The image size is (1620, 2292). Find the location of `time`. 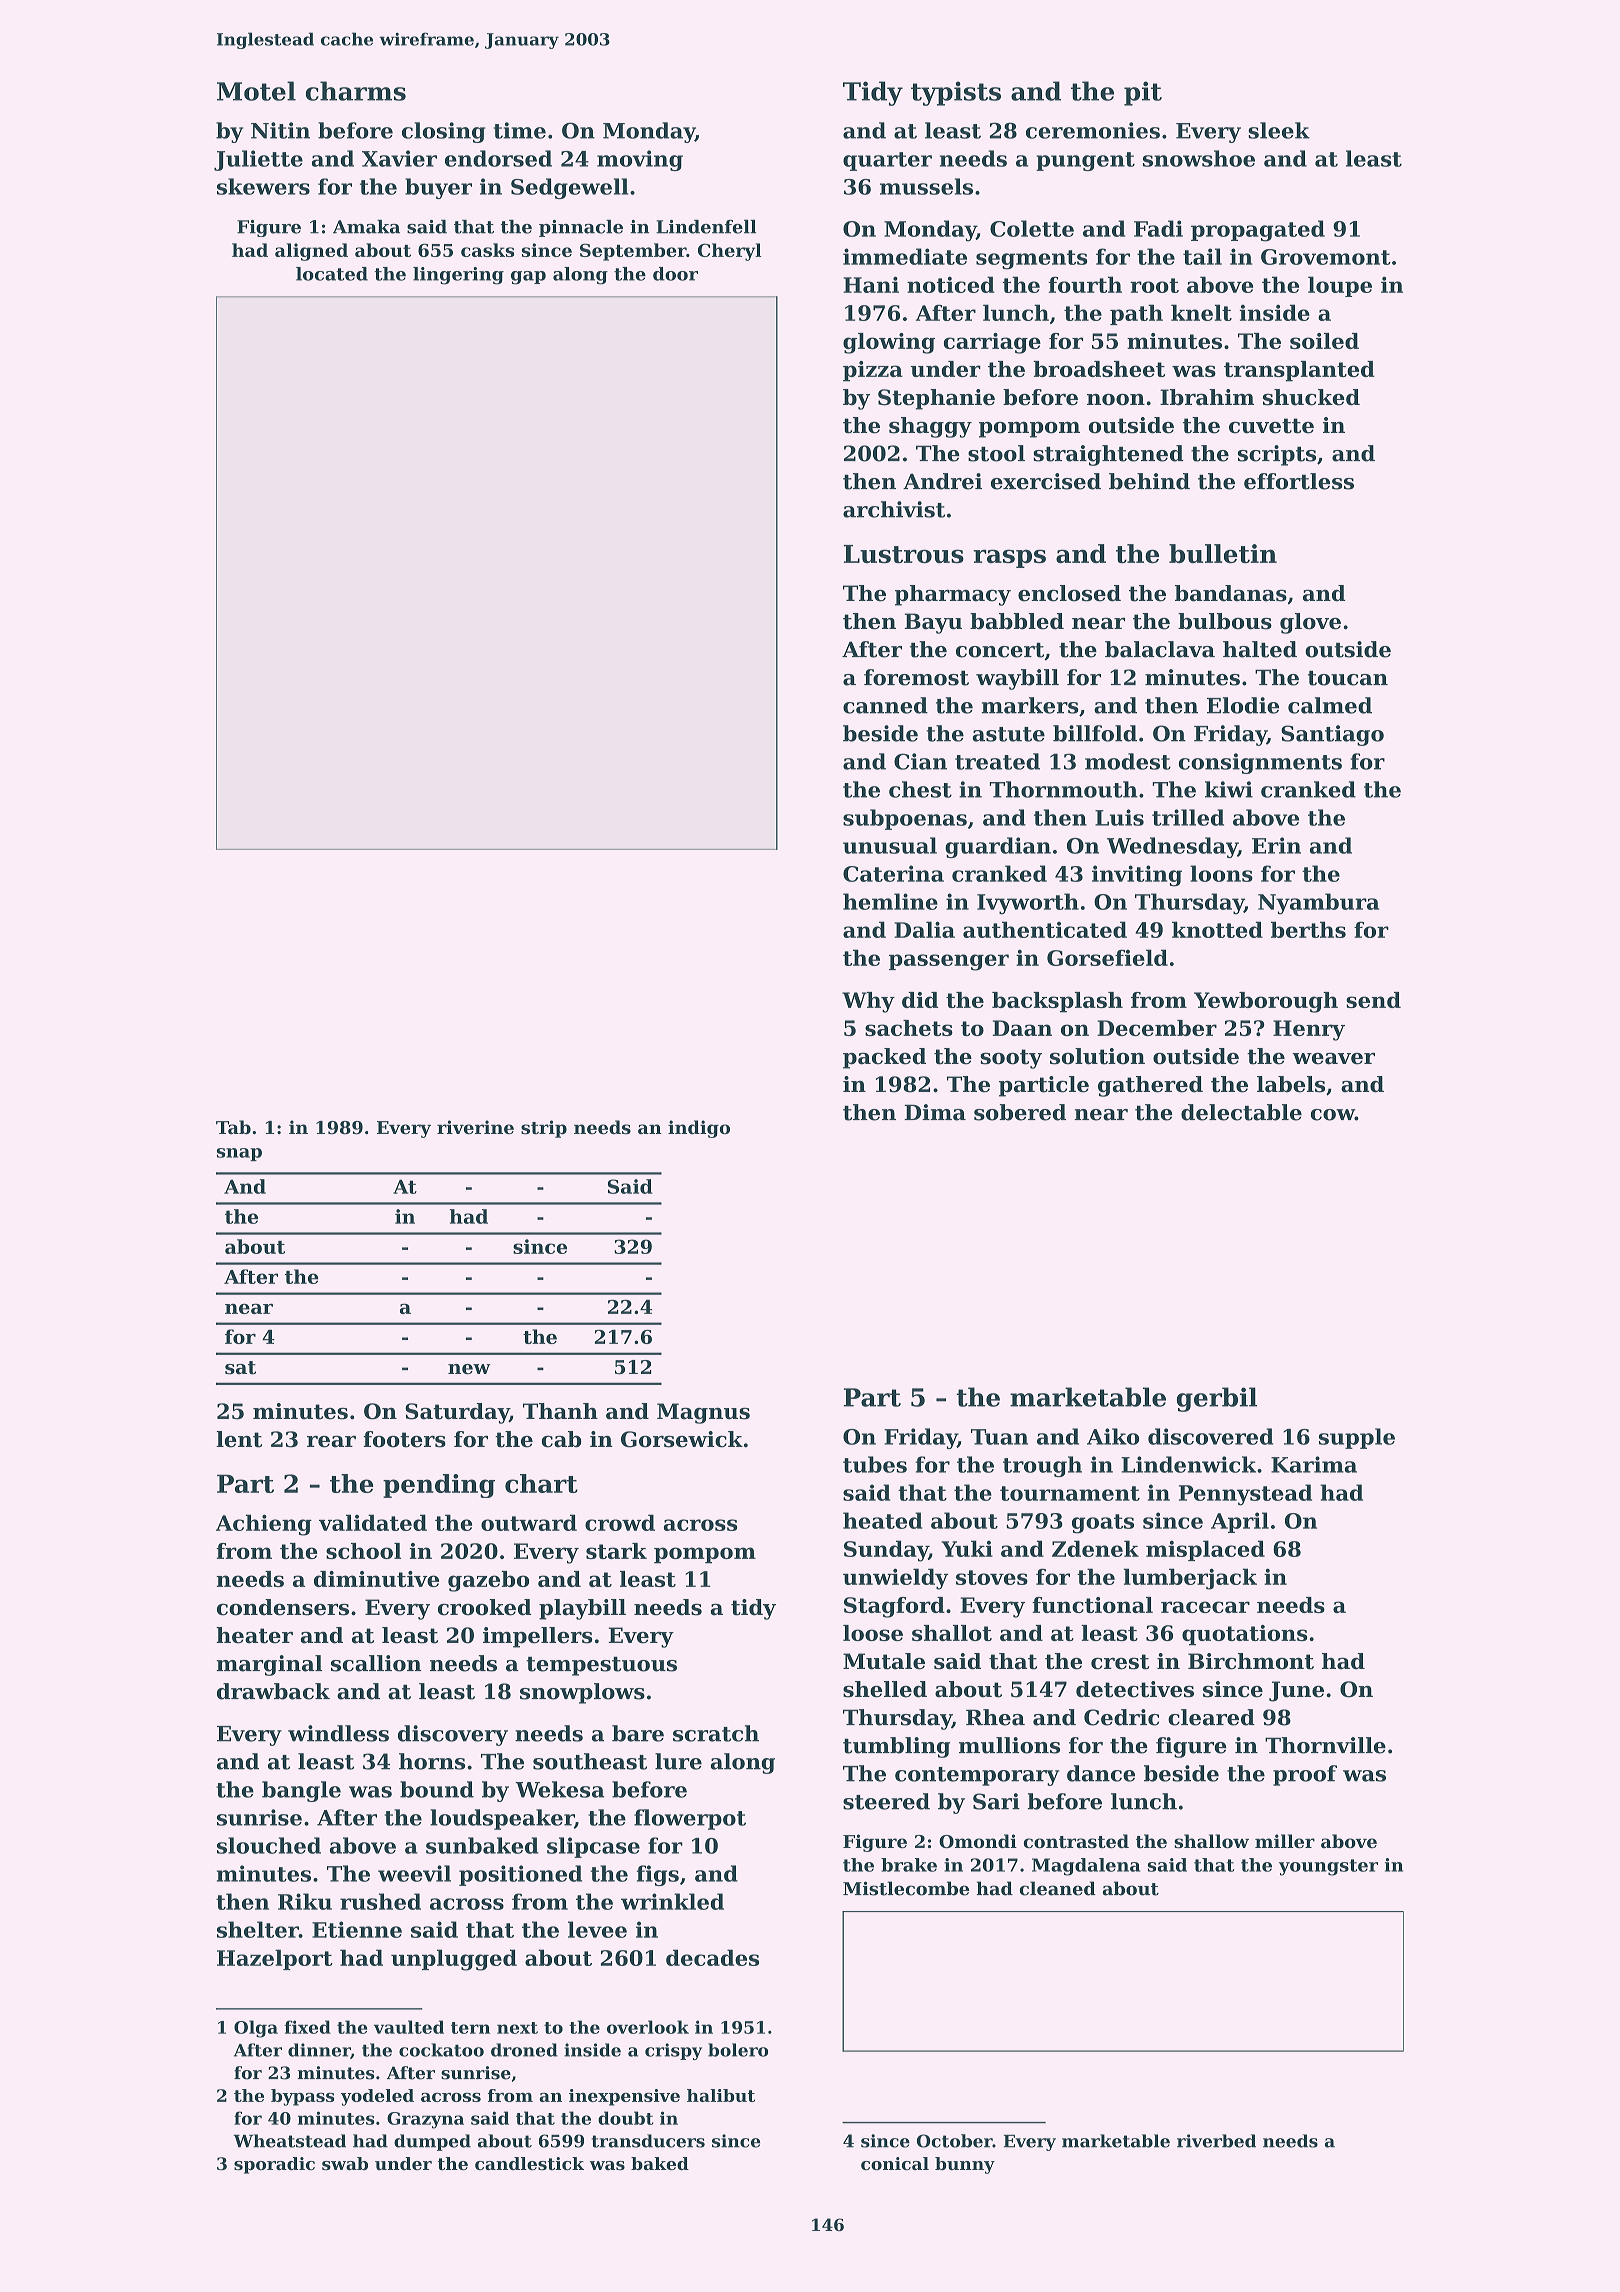

time is located at coordinates (520, 130).
